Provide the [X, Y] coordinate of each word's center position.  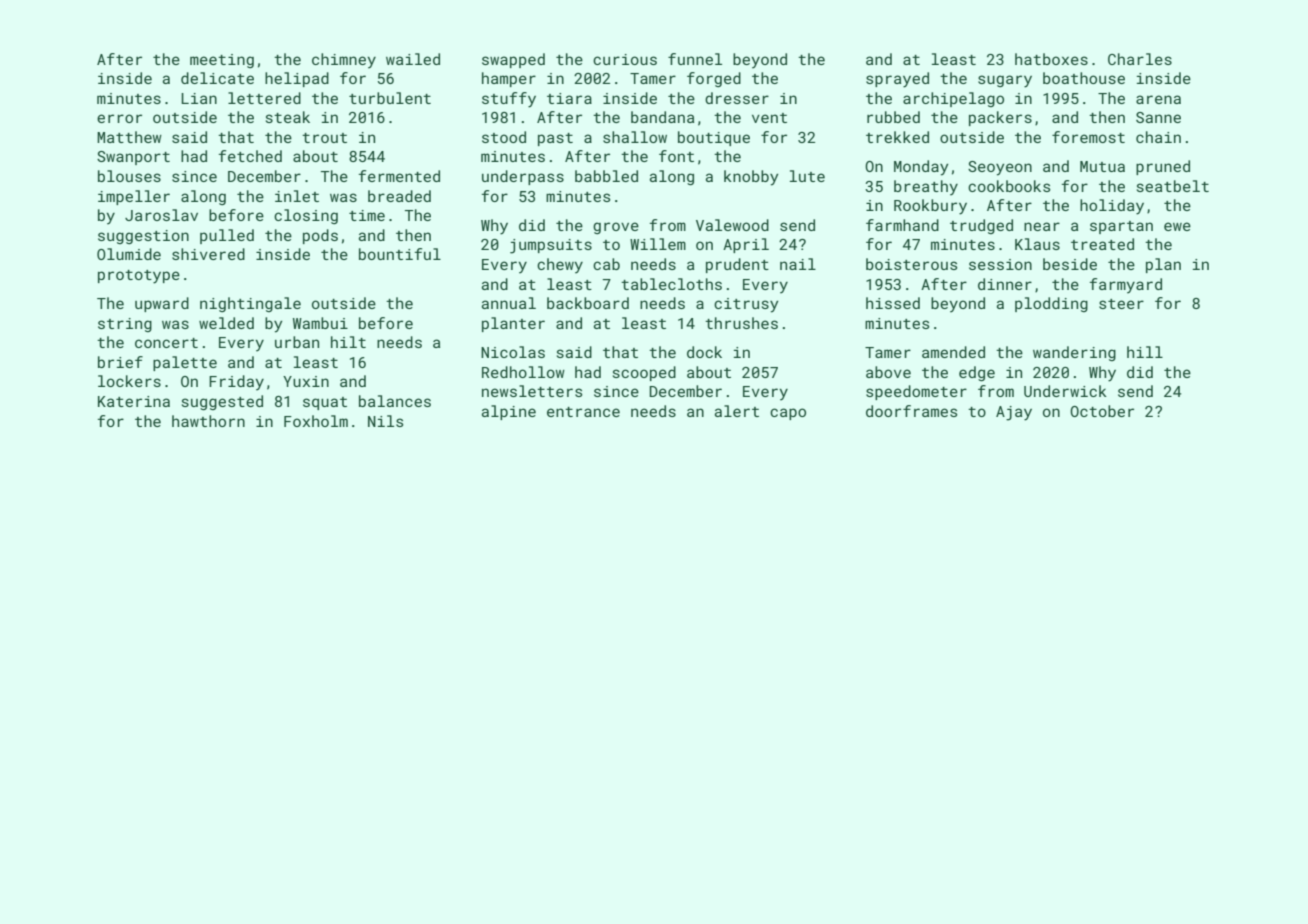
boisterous [911, 264]
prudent [737, 265]
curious [625, 59]
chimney [344, 60]
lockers [129, 381]
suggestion [143, 237]
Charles [1140, 59]
